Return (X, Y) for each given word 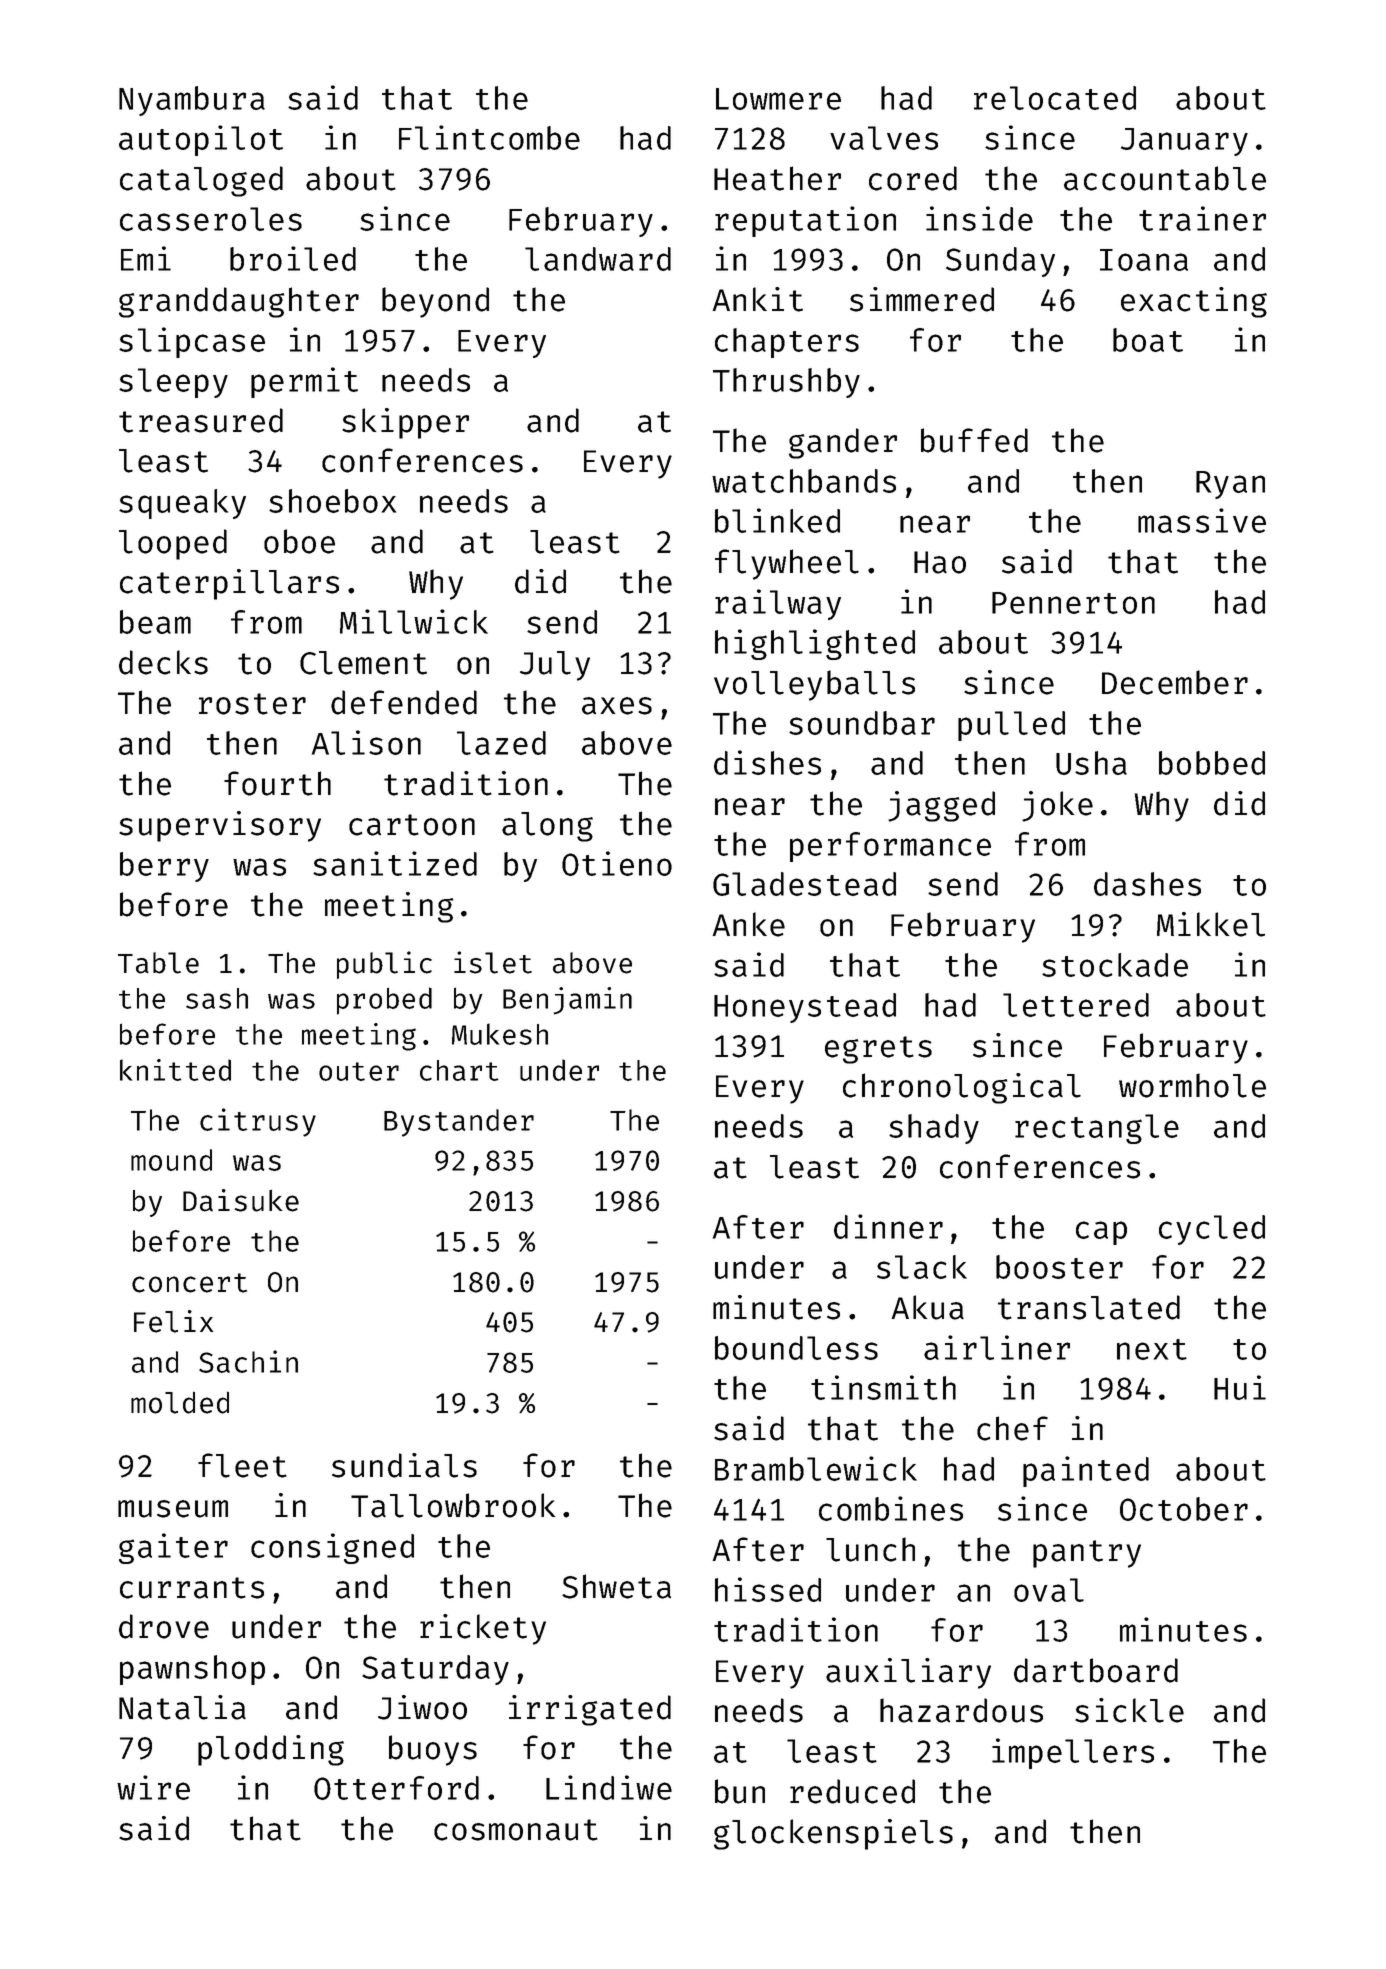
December (1175, 682)
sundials (404, 1465)
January (1184, 142)
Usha (1091, 763)
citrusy (258, 1122)
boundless (796, 1348)
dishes (767, 762)
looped (173, 544)
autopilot (201, 140)
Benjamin (567, 1001)
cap (1101, 1233)
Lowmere (778, 99)
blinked (777, 520)
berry (164, 867)
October (1184, 1509)
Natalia (182, 1707)
